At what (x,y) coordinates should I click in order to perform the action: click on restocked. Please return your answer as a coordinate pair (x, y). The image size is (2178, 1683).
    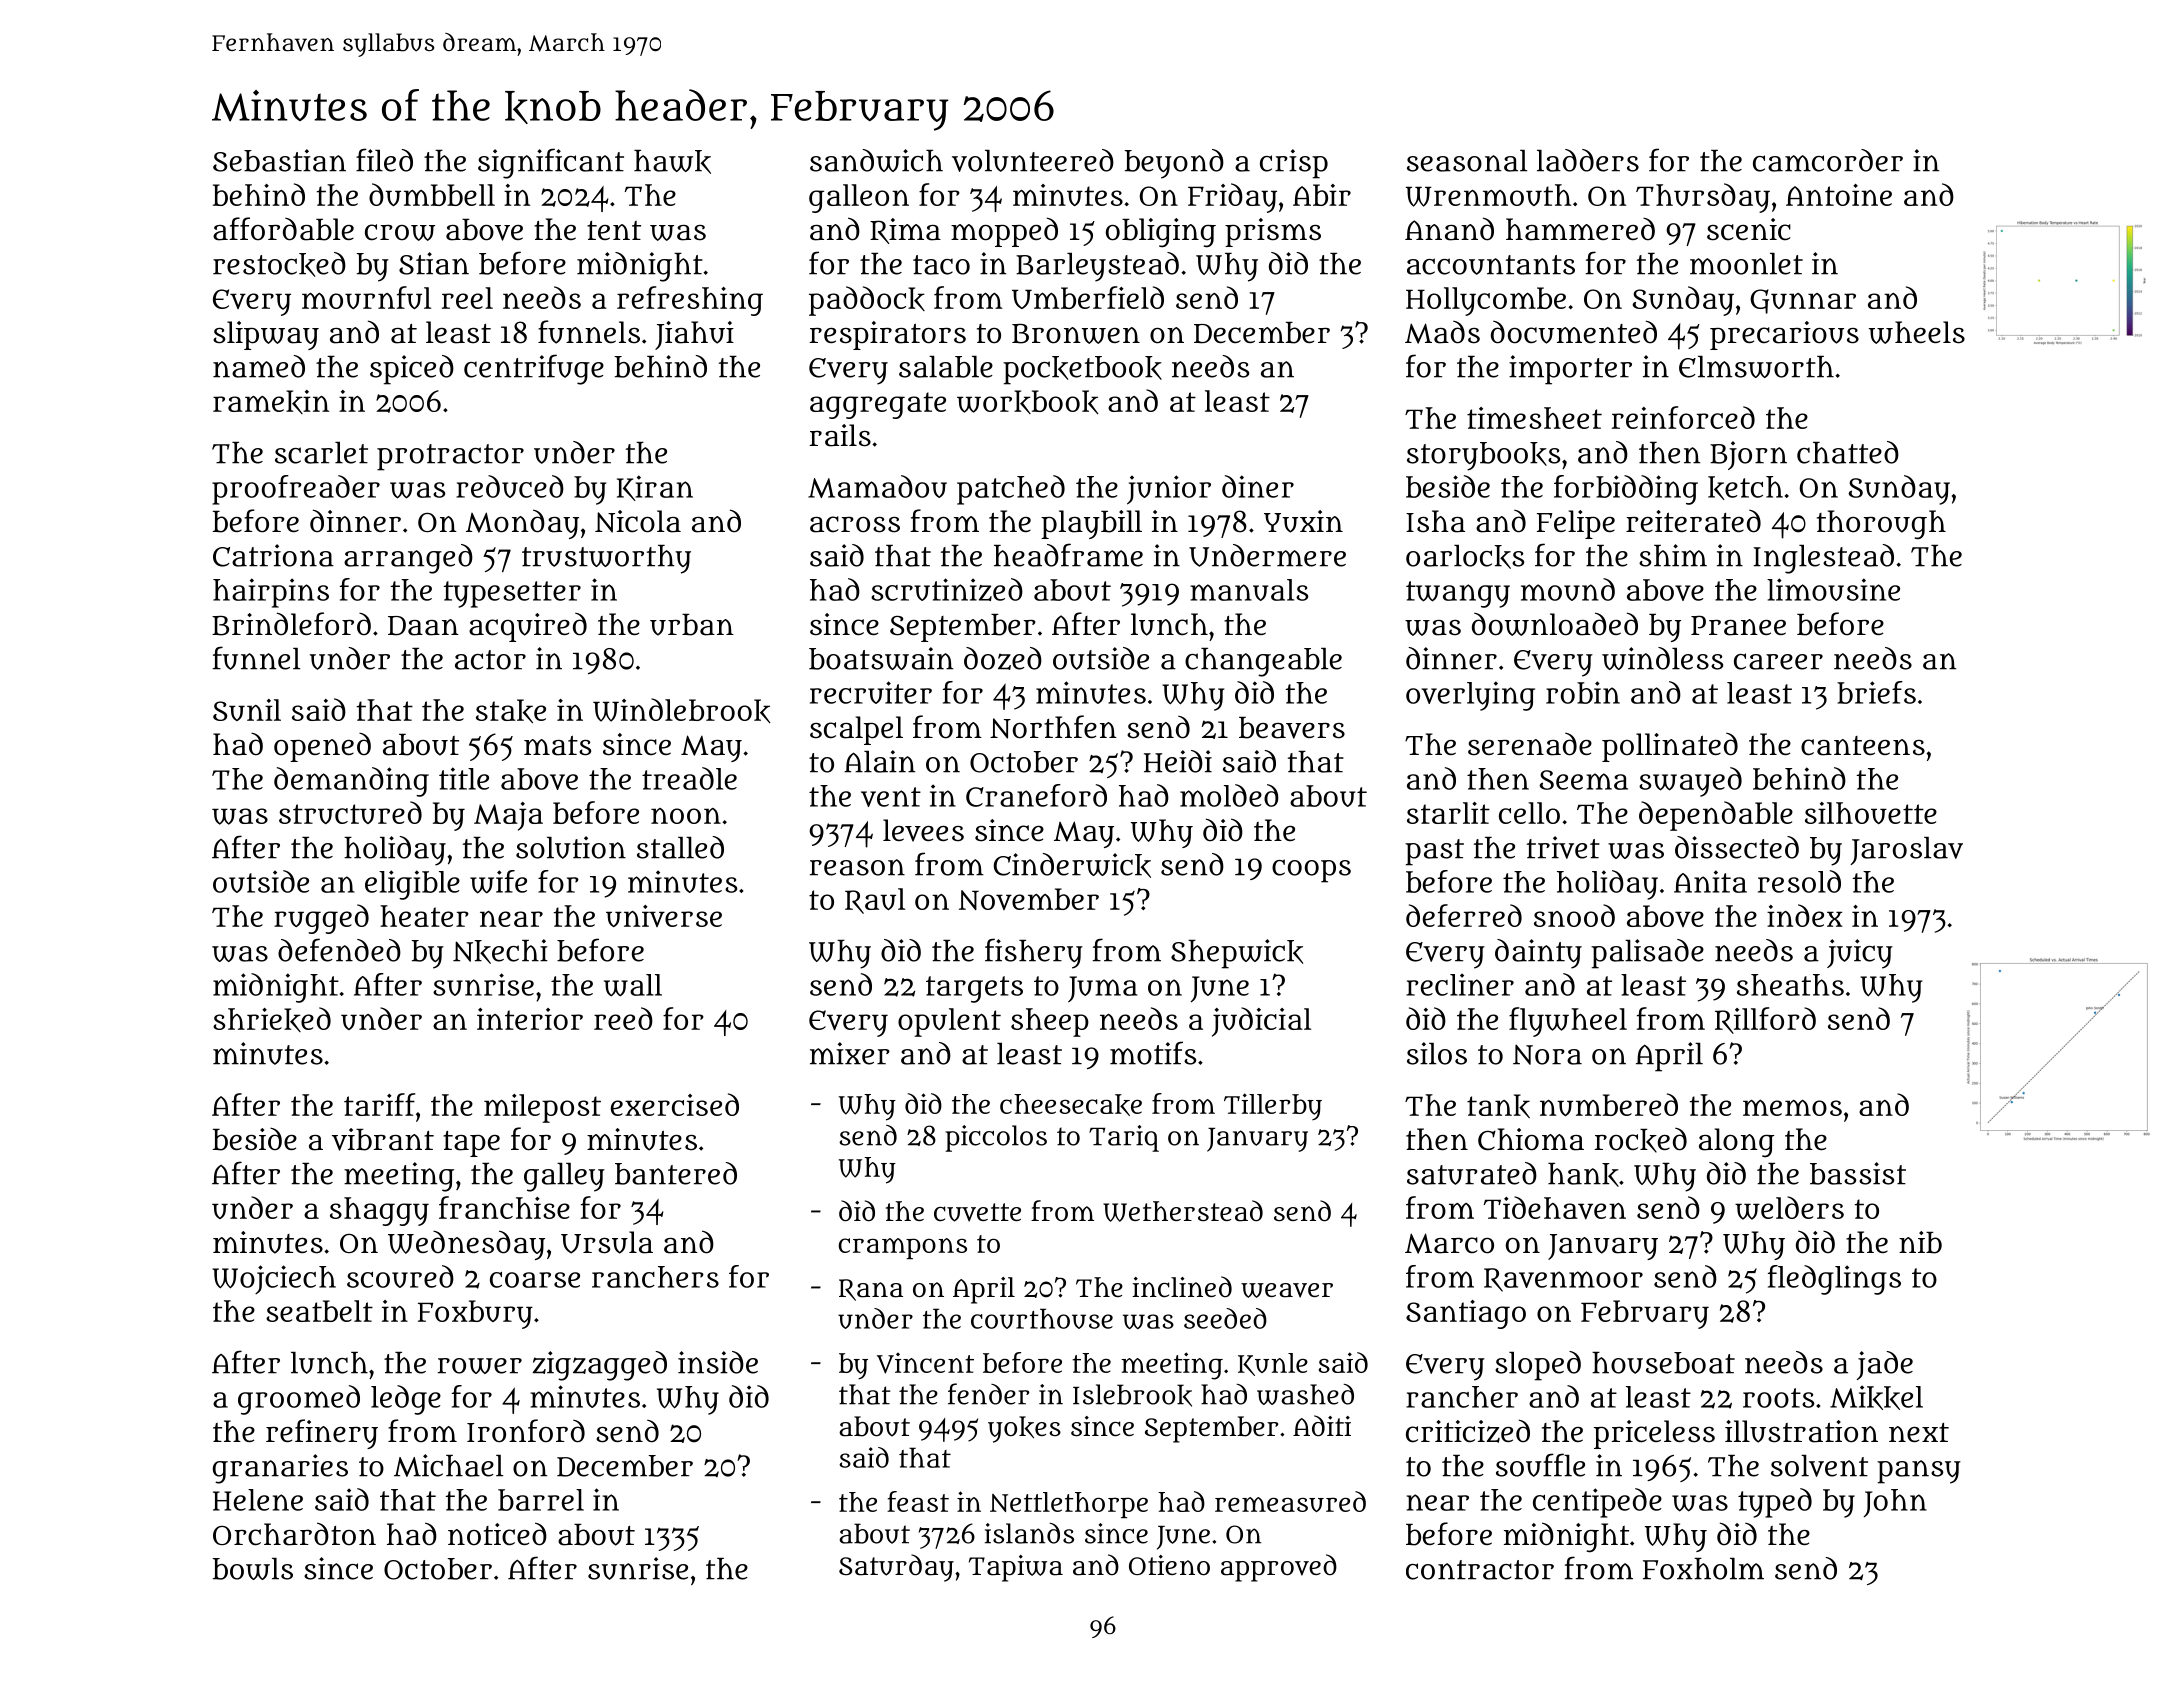
    Looking at the image, I should click on (279, 264).
